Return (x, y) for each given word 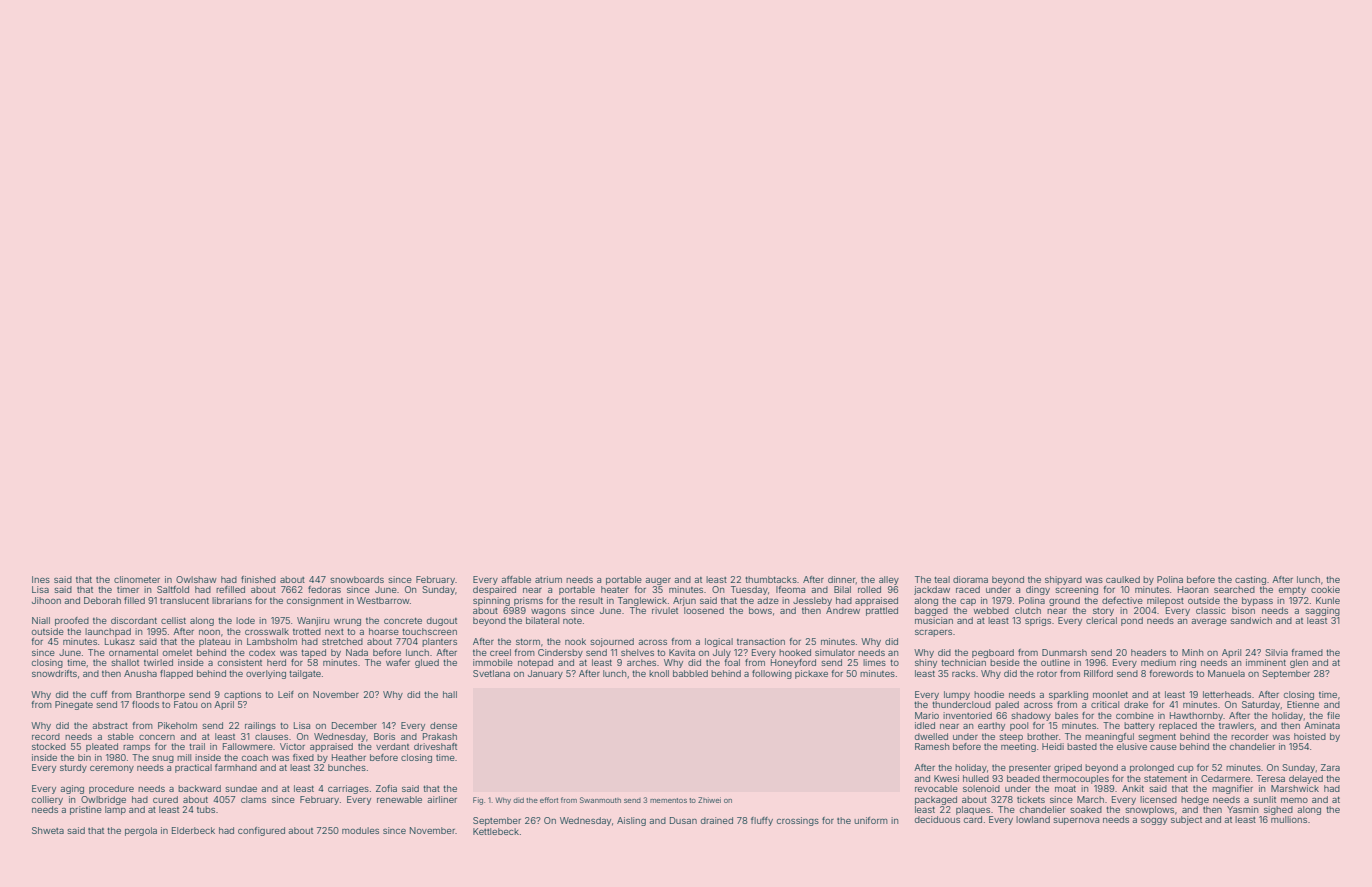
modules (360, 830)
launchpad (108, 632)
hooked (795, 652)
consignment (315, 601)
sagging (1322, 611)
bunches (347, 767)
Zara (1330, 767)
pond (1132, 621)
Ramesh (932, 746)
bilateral (542, 620)
